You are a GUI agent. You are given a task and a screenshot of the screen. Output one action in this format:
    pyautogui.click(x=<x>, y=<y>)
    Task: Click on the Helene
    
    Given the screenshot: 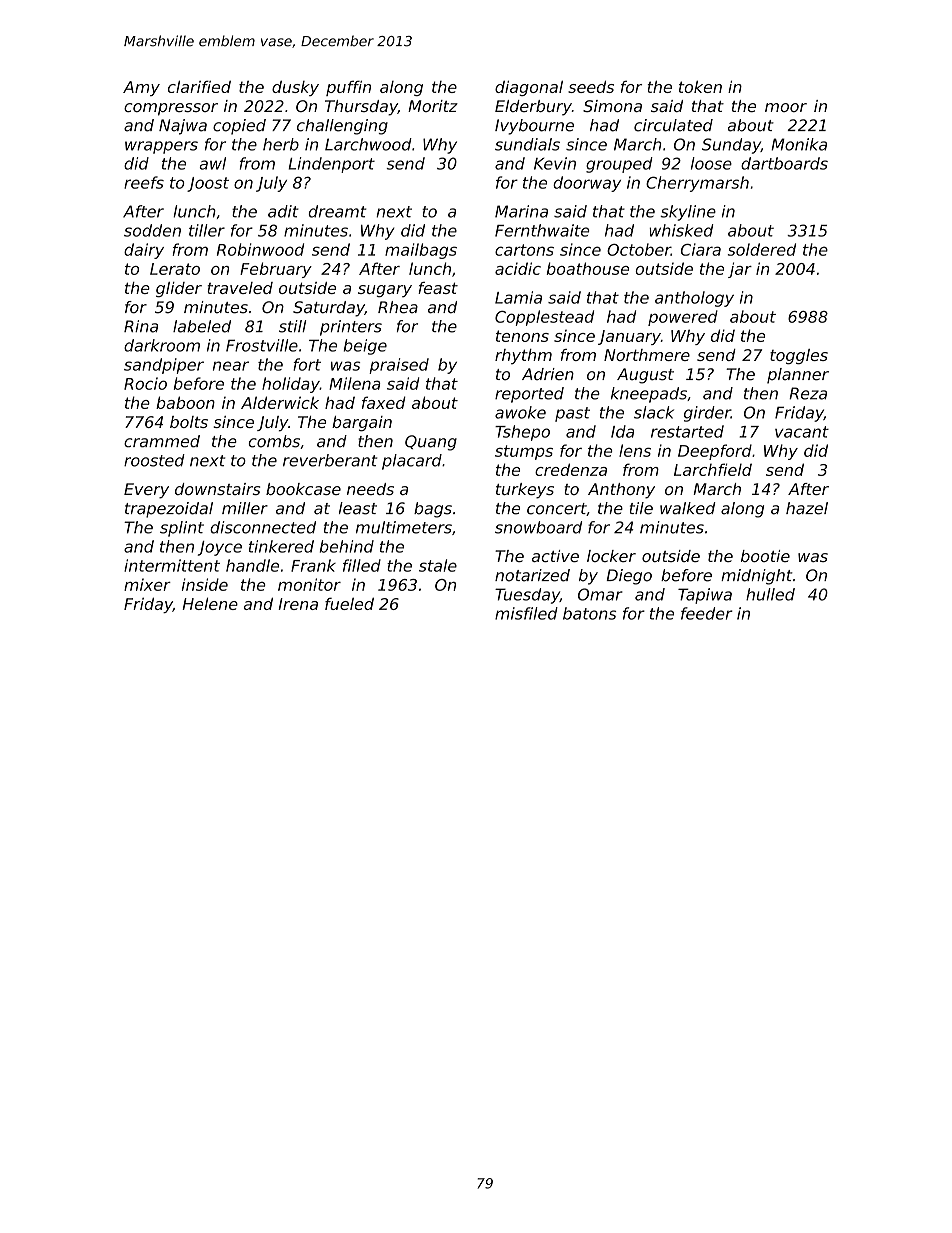 What is the action you would take?
    pyautogui.click(x=210, y=603)
